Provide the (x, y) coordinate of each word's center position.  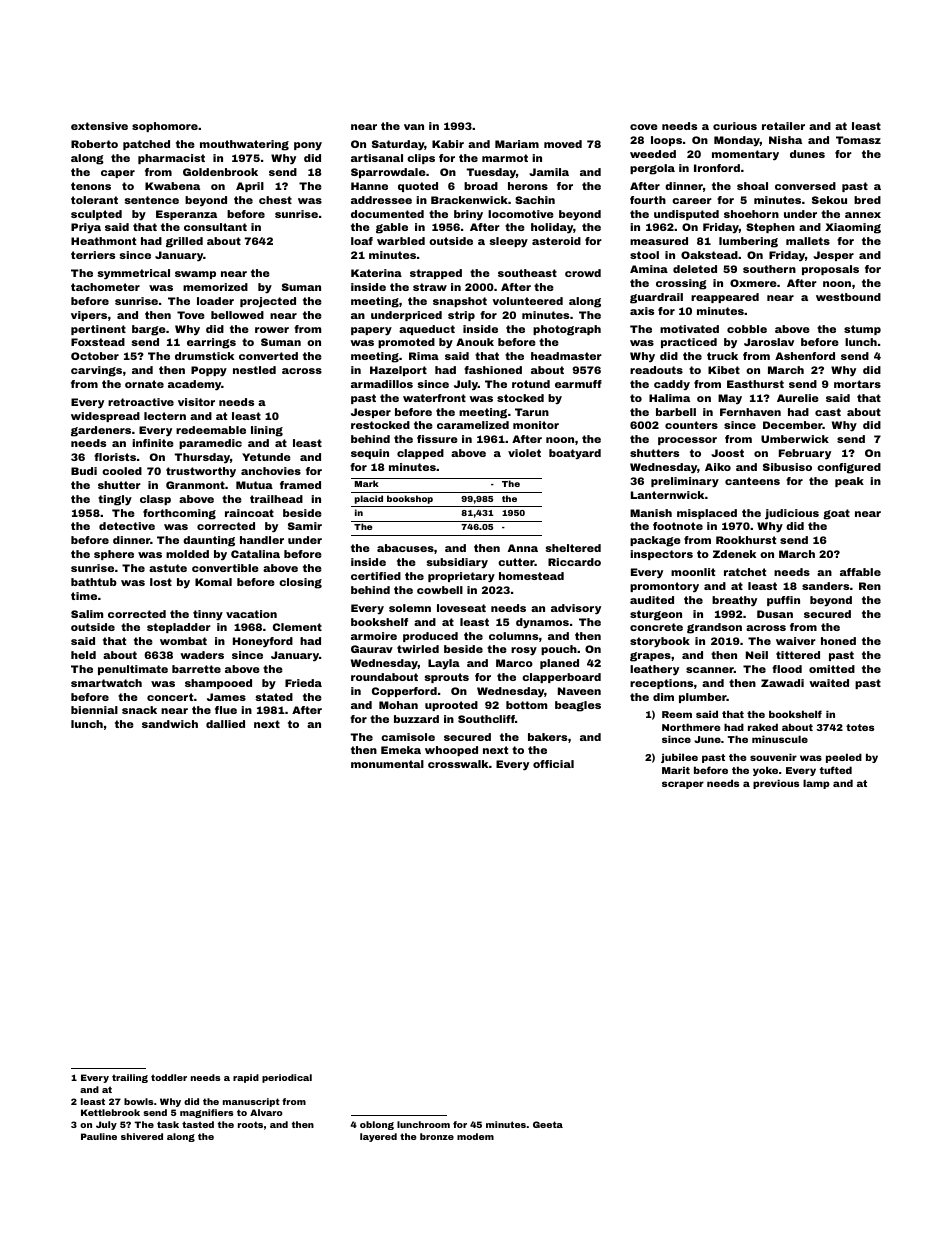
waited (829, 683)
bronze (437, 1136)
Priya (86, 228)
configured (849, 468)
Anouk (475, 342)
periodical (287, 1078)
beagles (578, 706)
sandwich (170, 724)
